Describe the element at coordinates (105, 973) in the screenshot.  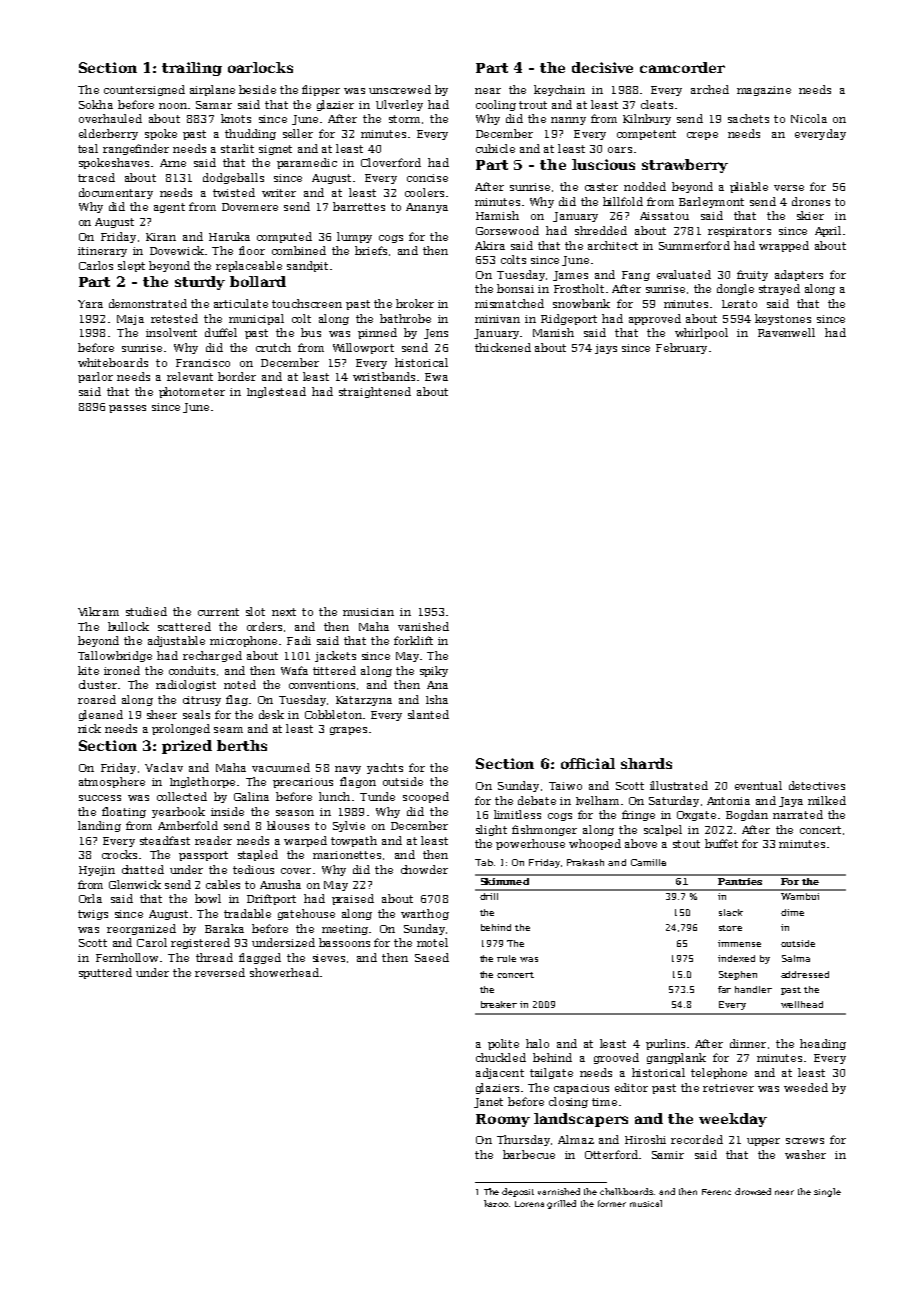
I see `sputtered` at that location.
